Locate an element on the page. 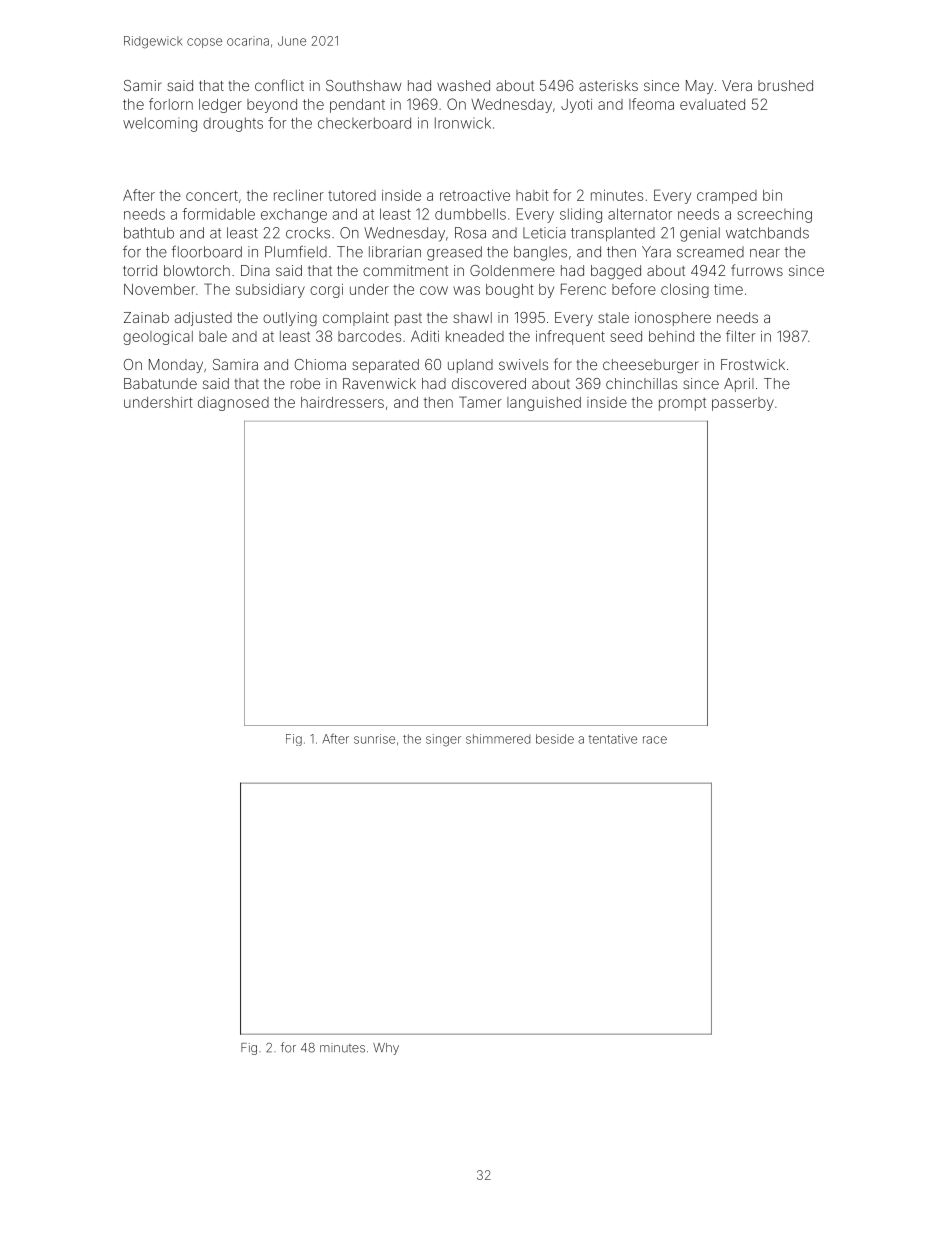  sunrise is located at coordinates (374, 739).
